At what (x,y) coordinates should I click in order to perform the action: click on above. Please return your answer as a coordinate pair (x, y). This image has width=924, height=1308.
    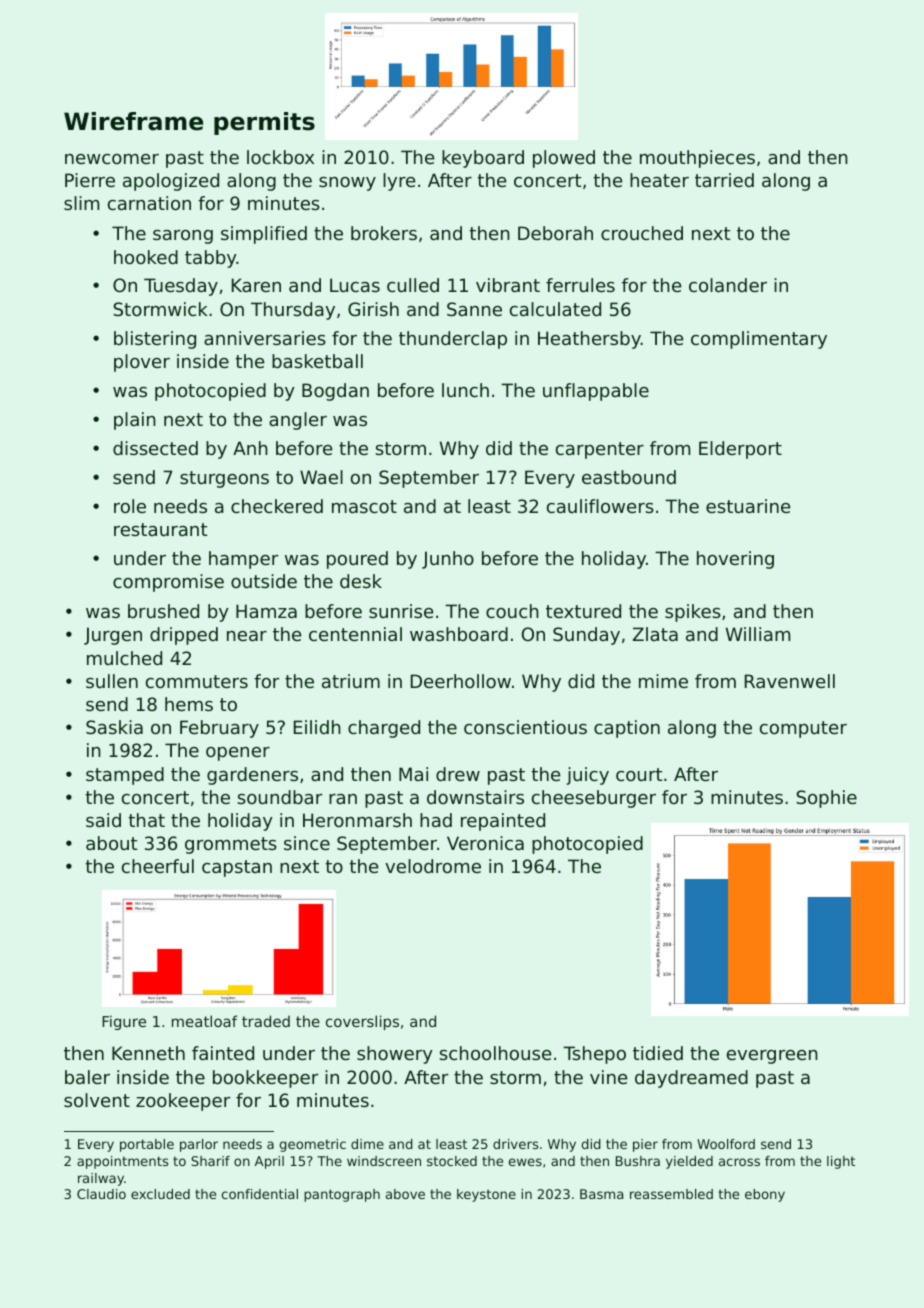
    Looking at the image, I should click on (405, 1194).
